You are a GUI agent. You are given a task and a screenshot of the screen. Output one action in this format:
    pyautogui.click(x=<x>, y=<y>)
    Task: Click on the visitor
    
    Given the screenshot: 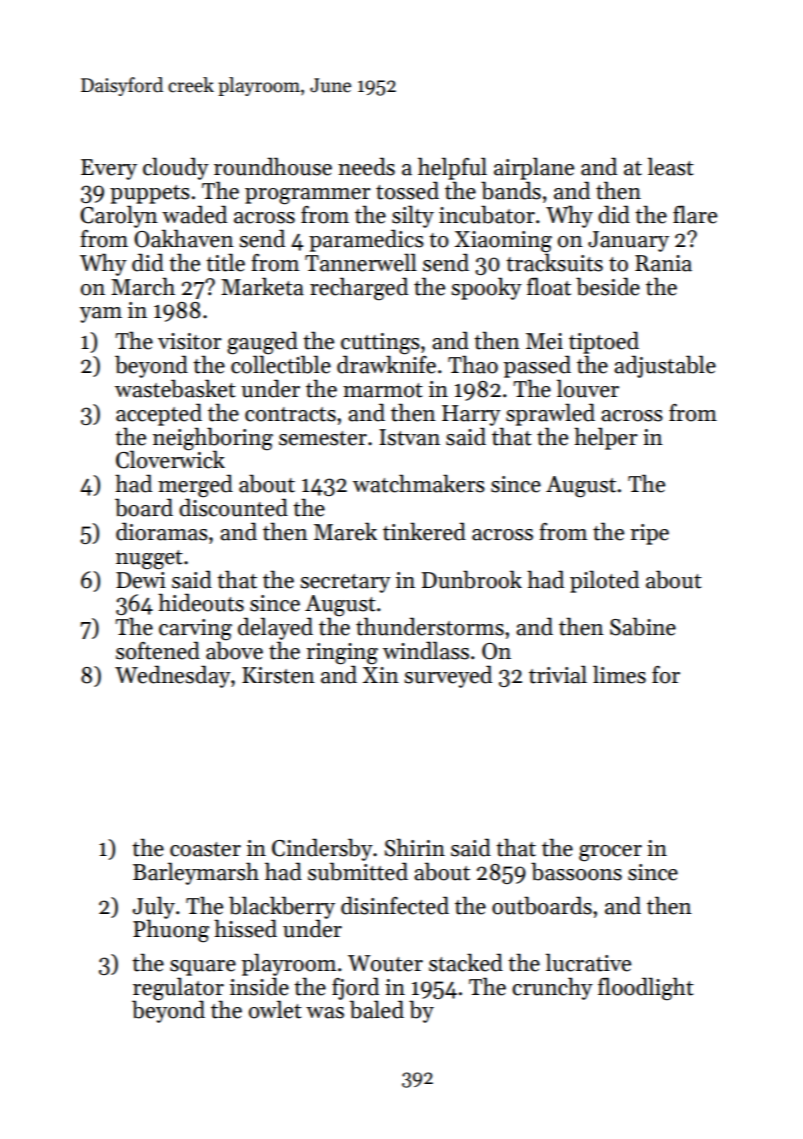 What is the action you would take?
    pyautogui.click(x=190, y=341)
